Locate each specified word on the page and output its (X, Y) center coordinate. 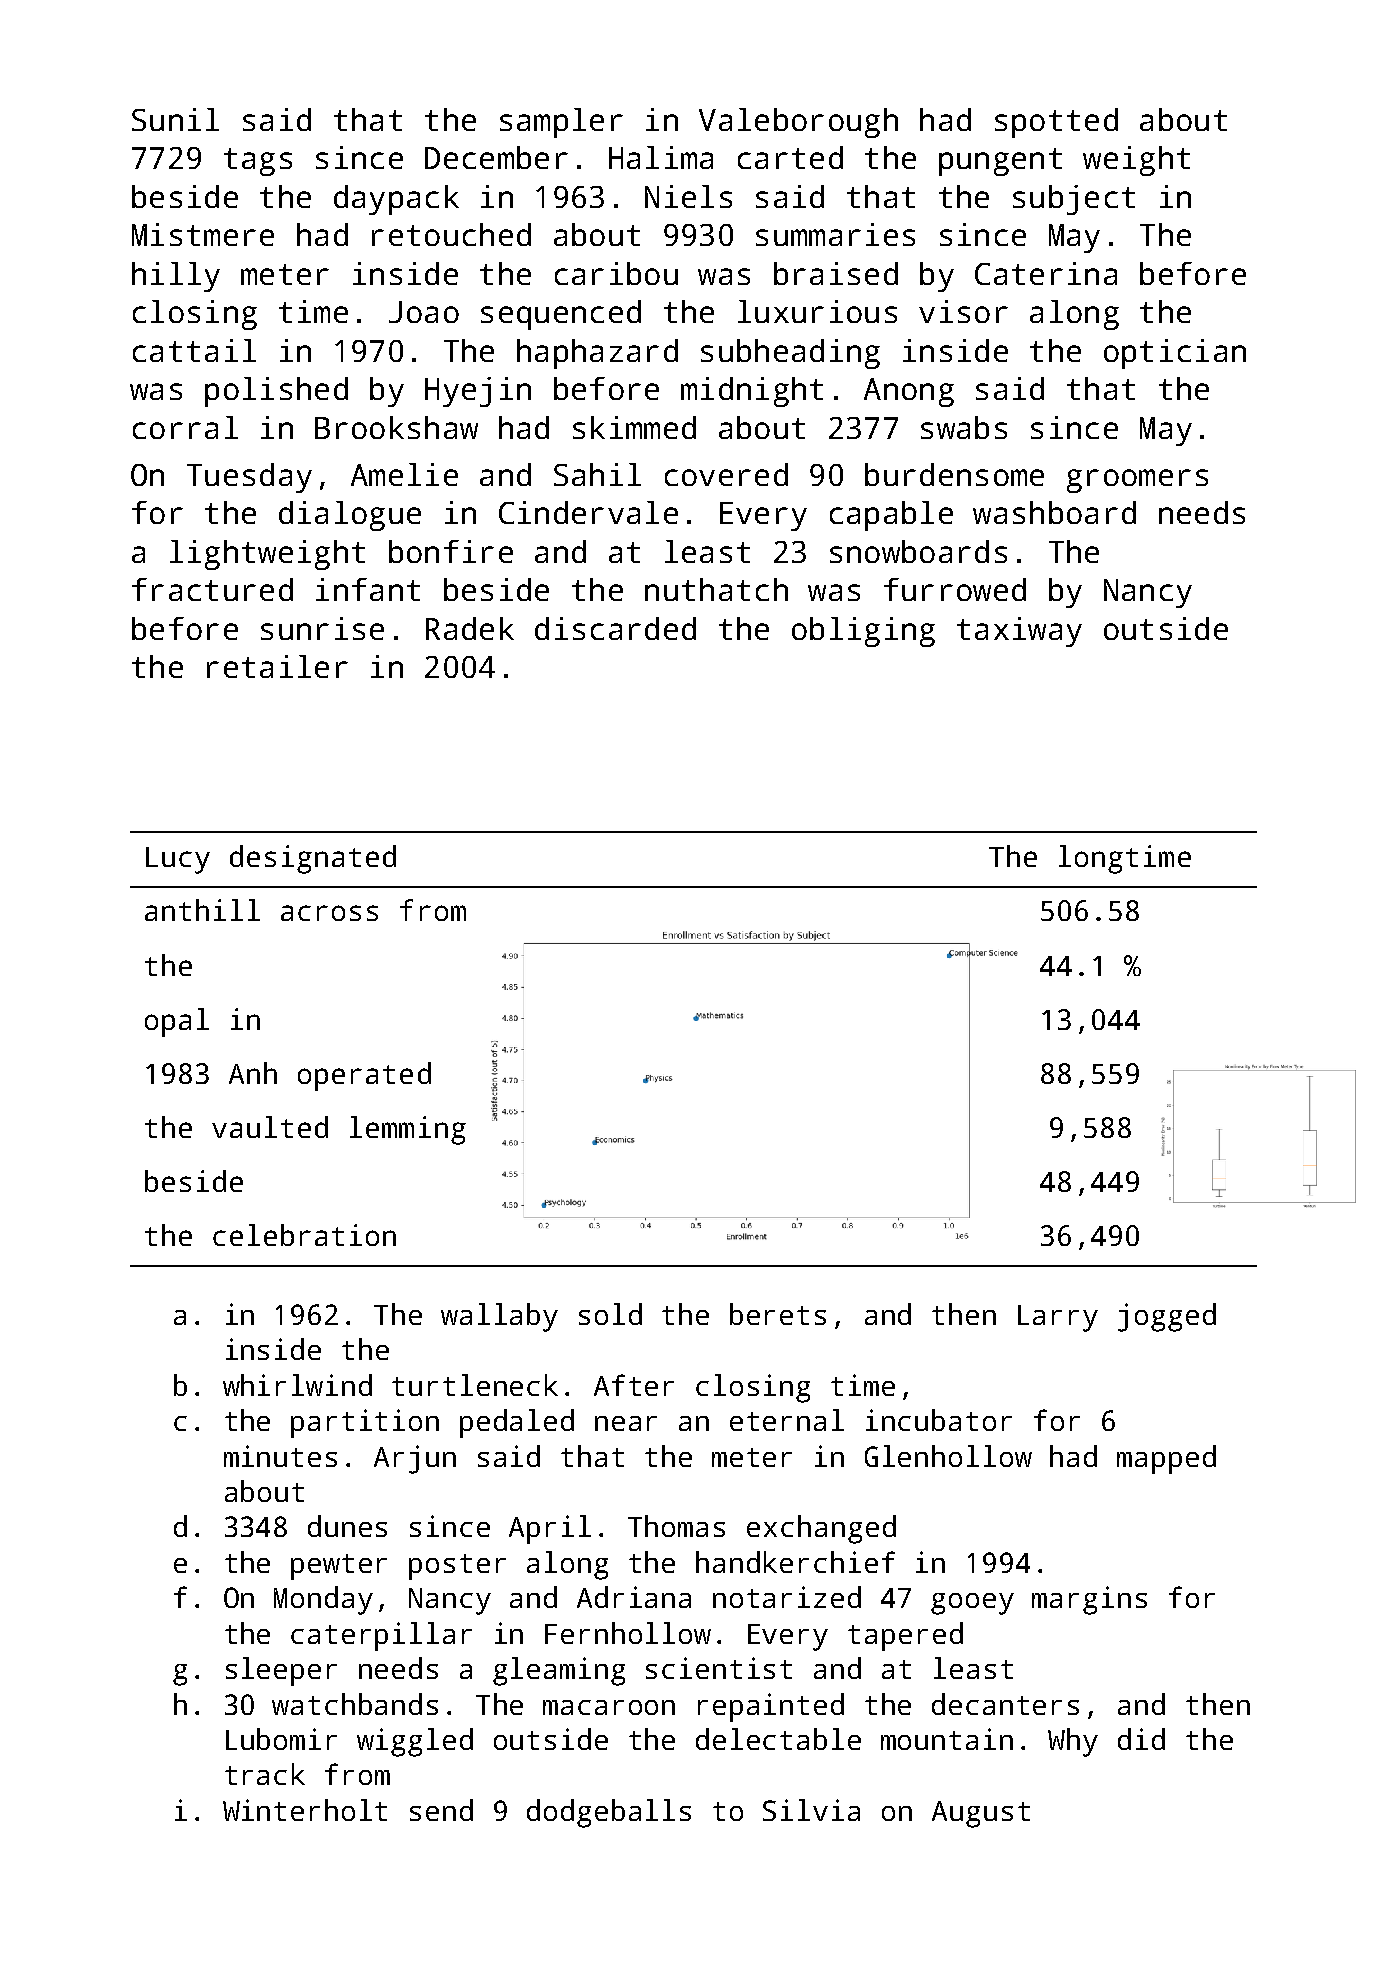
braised (836, 273)
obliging (863, 632)
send (441, 1810)
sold (610, 1314)
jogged (1167, 1317)
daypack (396, 200)
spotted (1056, 123)
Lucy (178, 860)
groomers (1137, 481)
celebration (304, 1235)
